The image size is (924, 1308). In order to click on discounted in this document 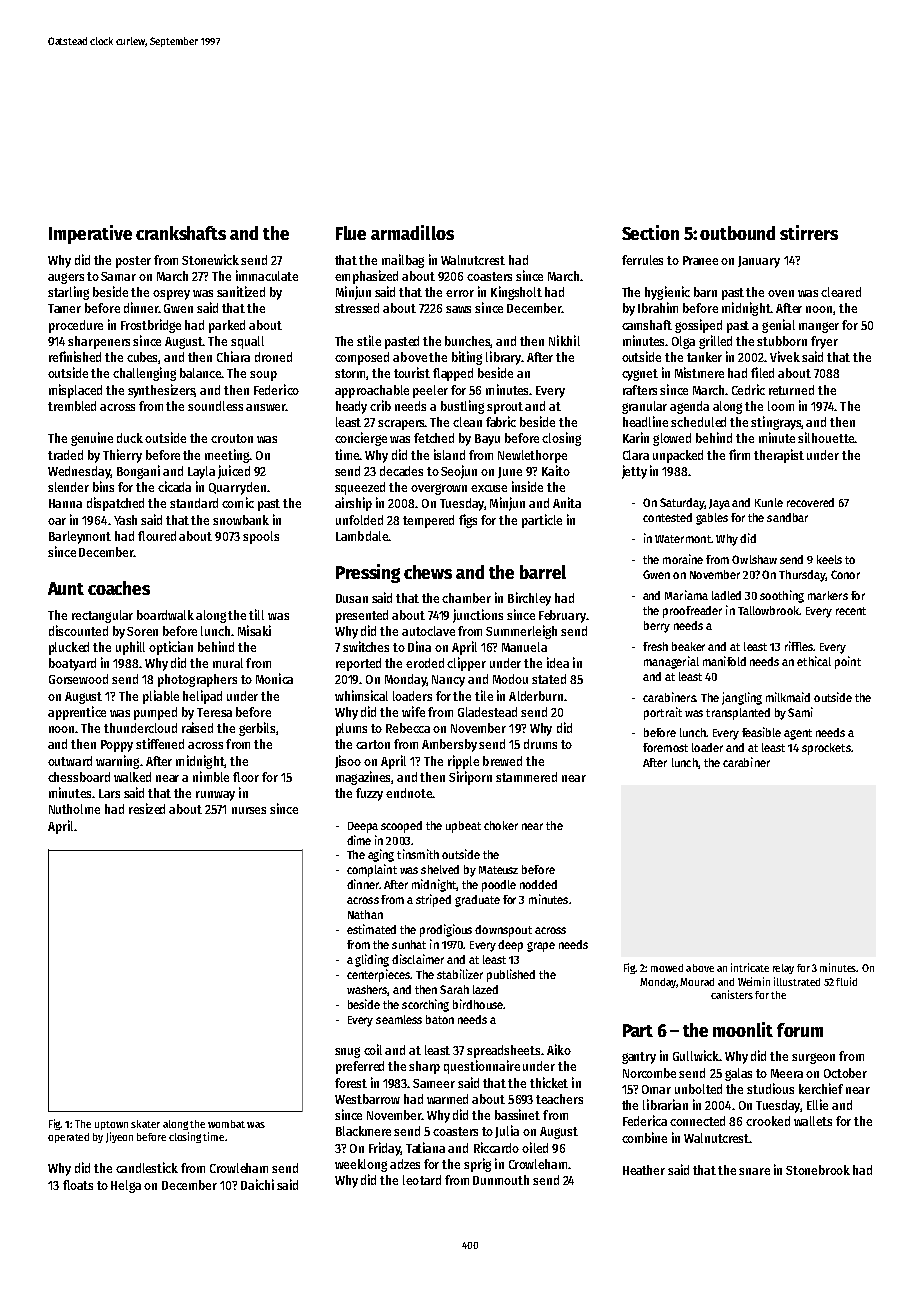, I will do `click(78, 630)`.
